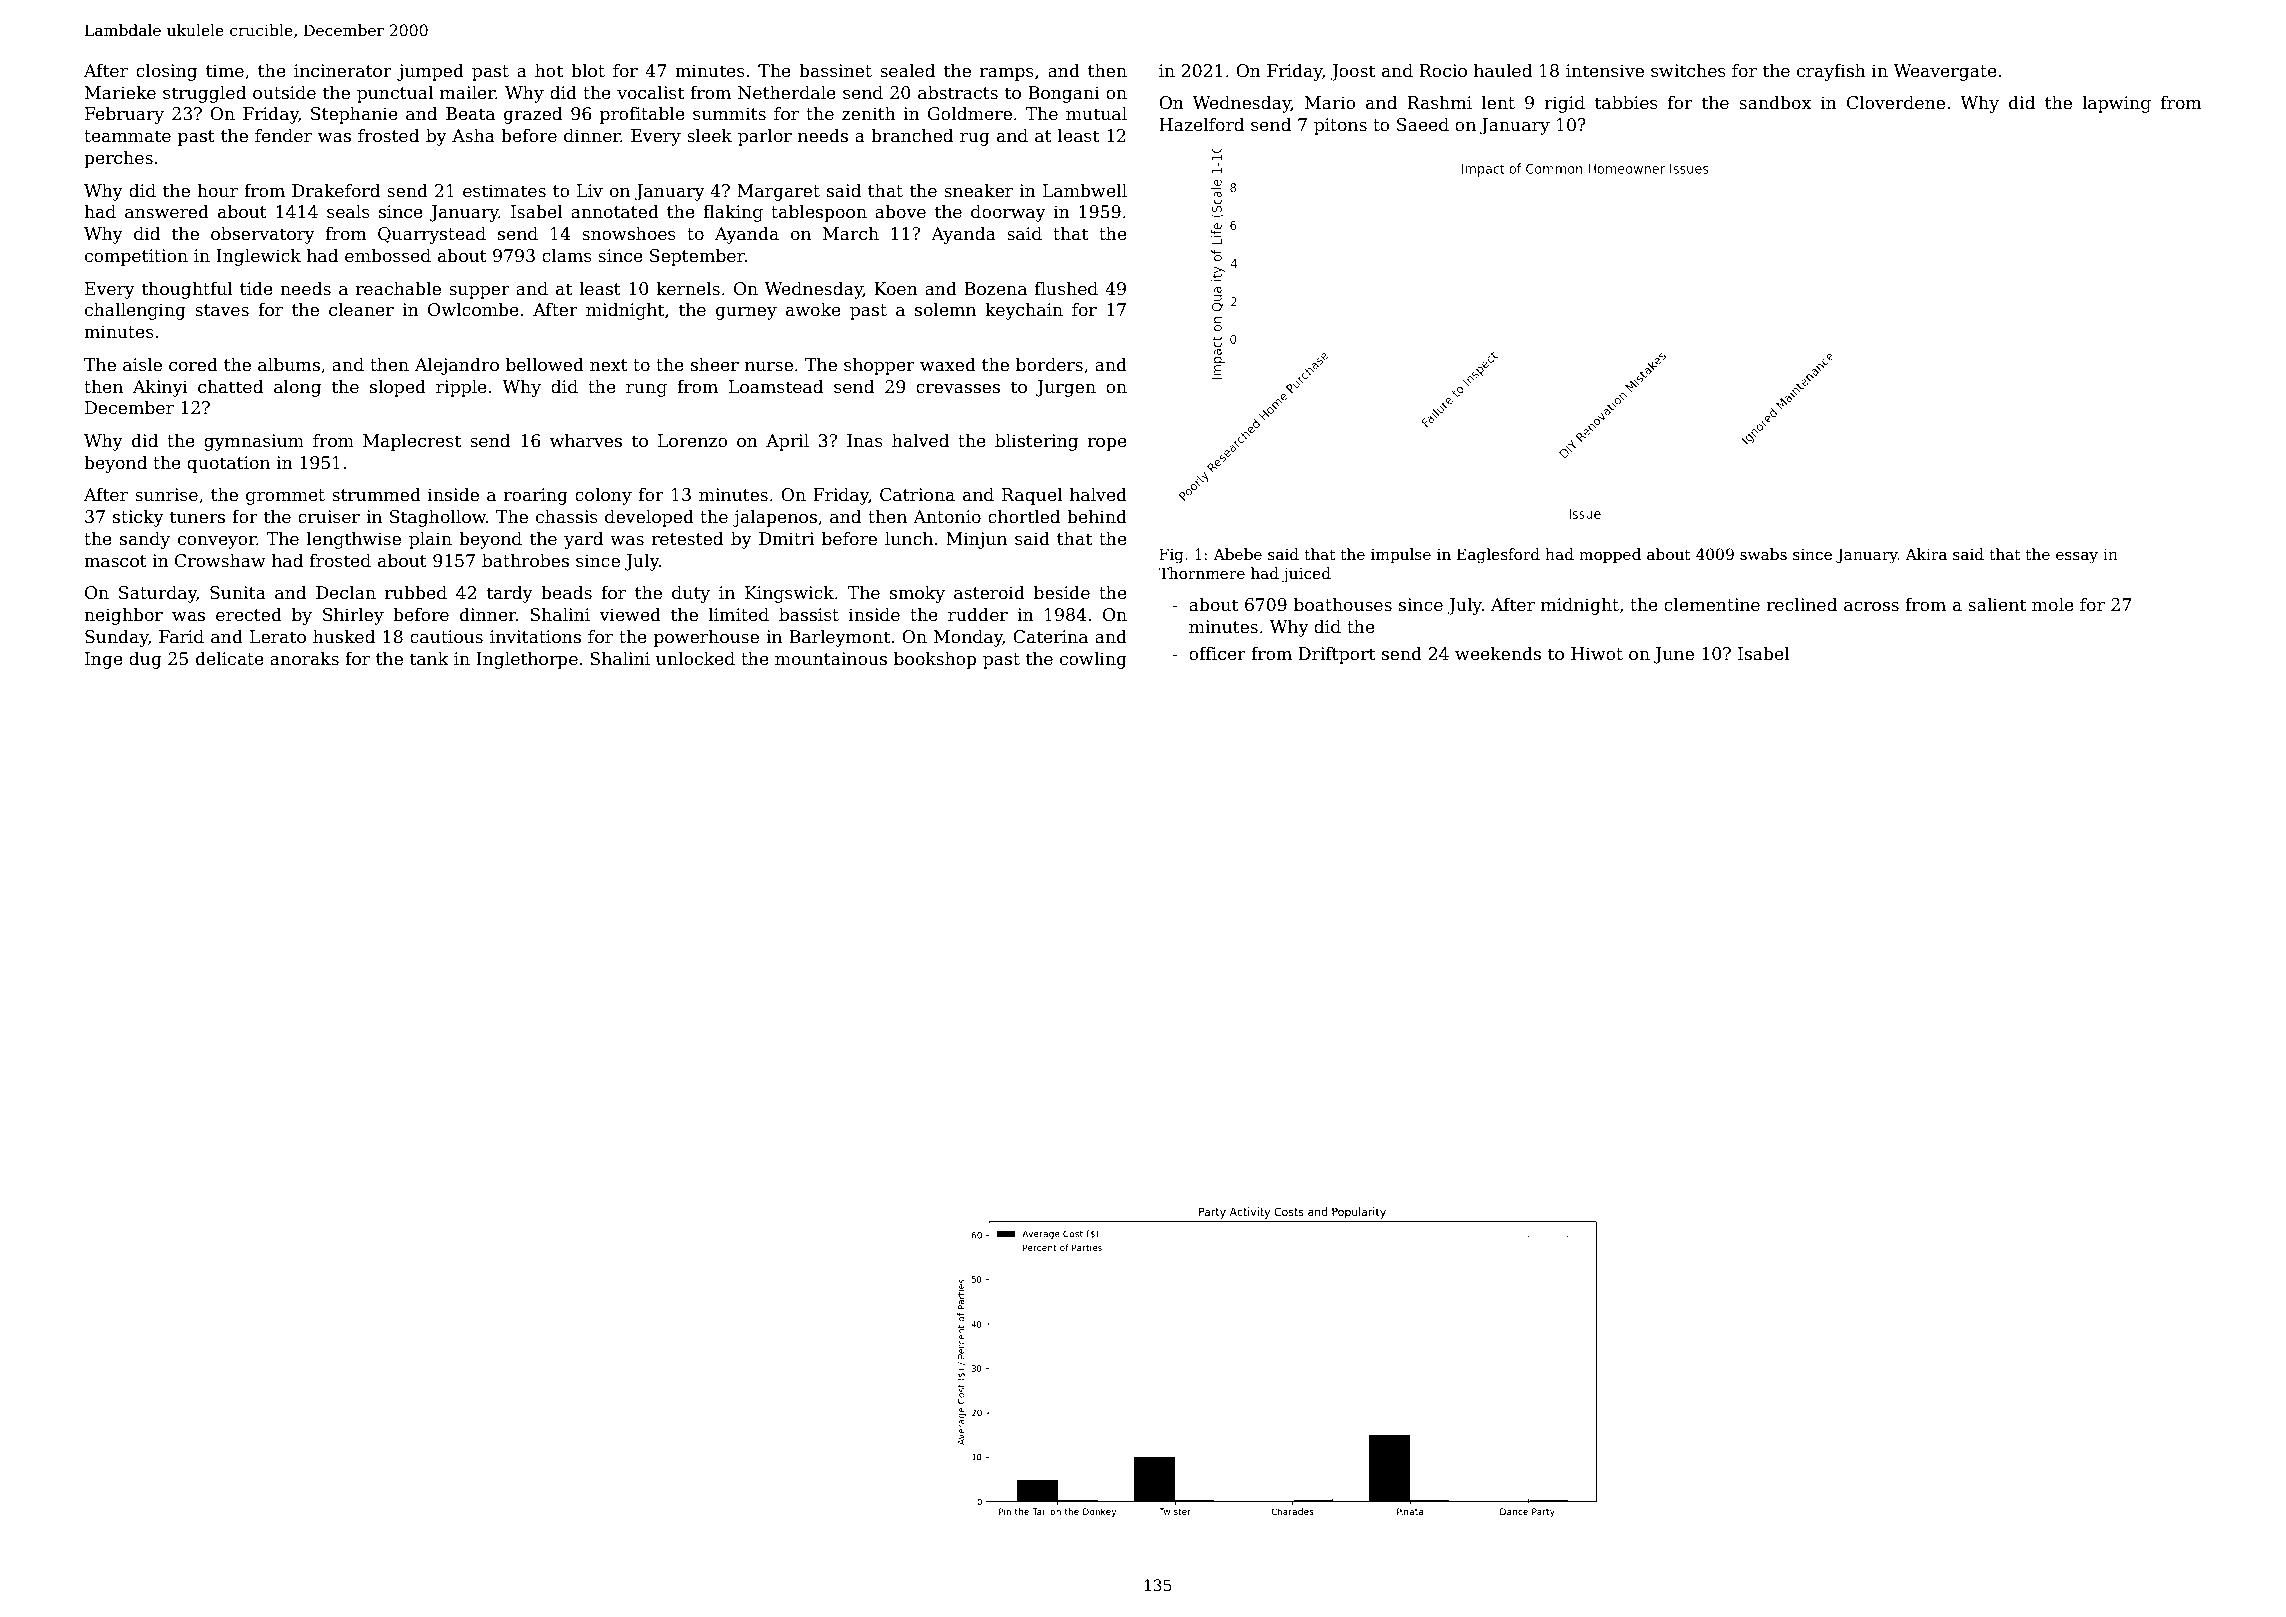 The image size is (2286, 1617). What do you see at coordinates (115, 561) in the page?
I see `mascot` at bounding box center [115, 561].
